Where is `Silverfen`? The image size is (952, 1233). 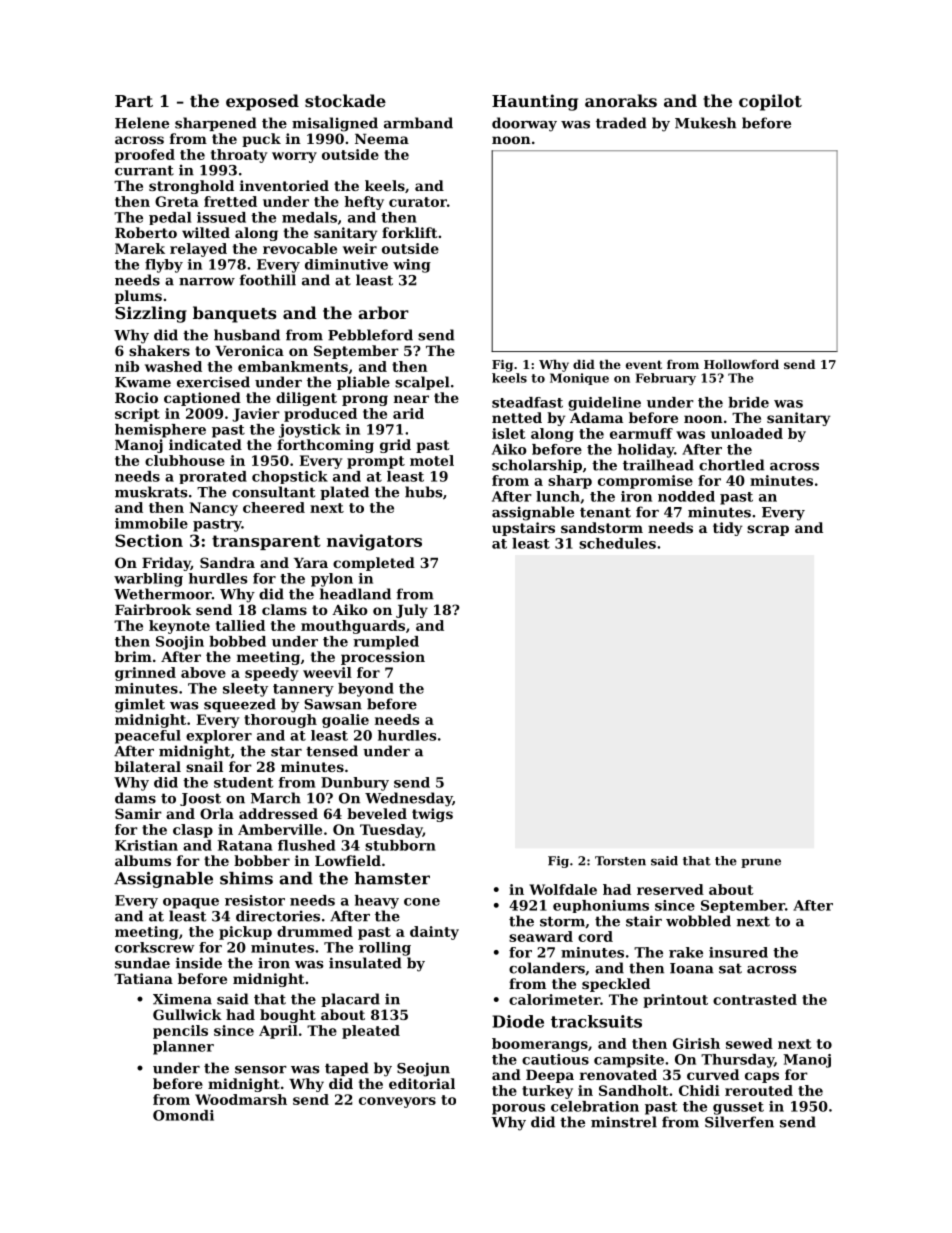
Silverfen is located at coordinates (739, 1122).
